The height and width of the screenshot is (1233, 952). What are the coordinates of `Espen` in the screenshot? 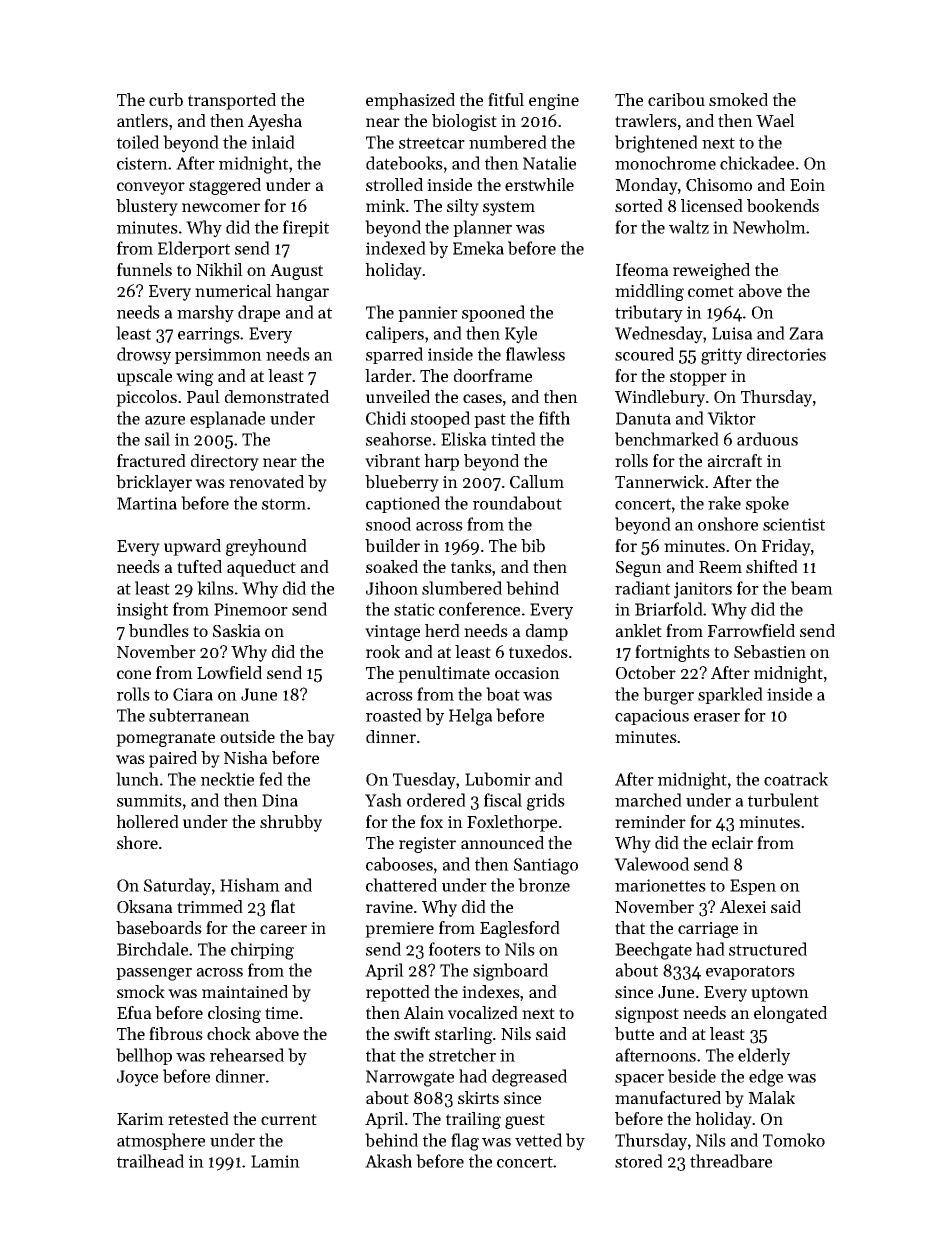 It's located at (753, 887).
